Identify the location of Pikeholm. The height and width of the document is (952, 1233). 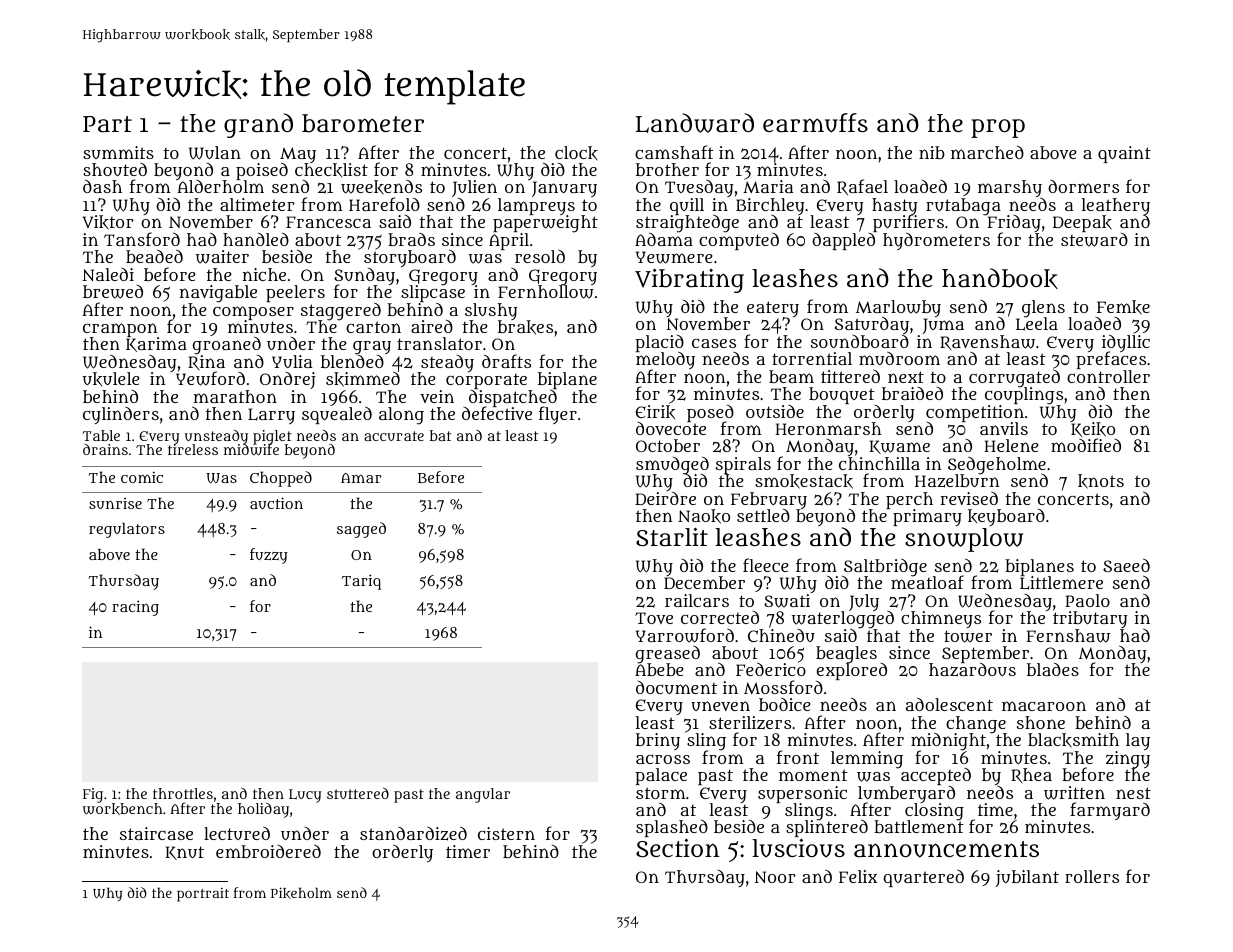
(301, 893).
